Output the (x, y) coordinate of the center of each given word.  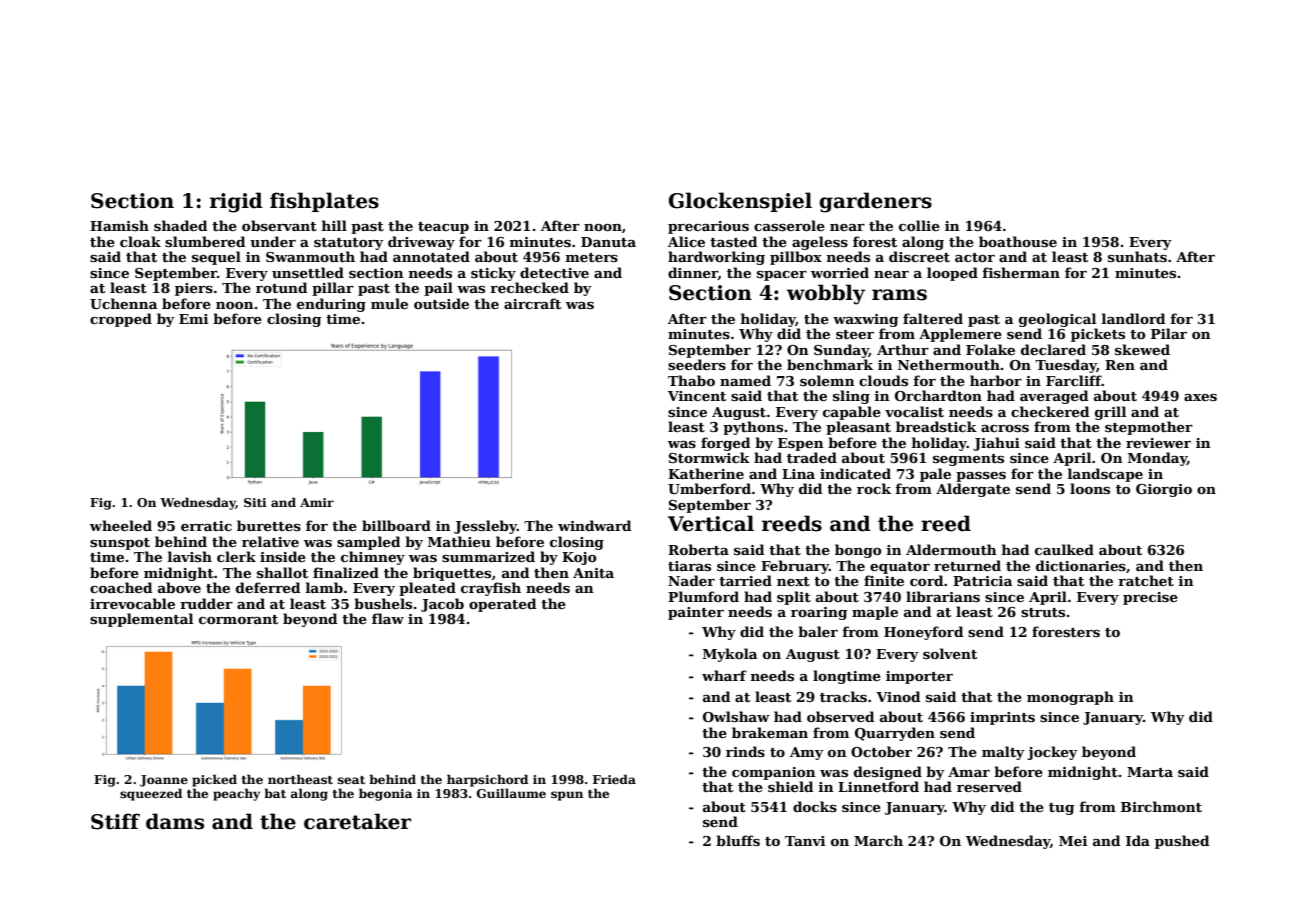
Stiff (115, 821)
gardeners (875, 202)
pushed (1182, 842)
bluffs (738, 840)
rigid (236, 202)
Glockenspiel (740, 202)
